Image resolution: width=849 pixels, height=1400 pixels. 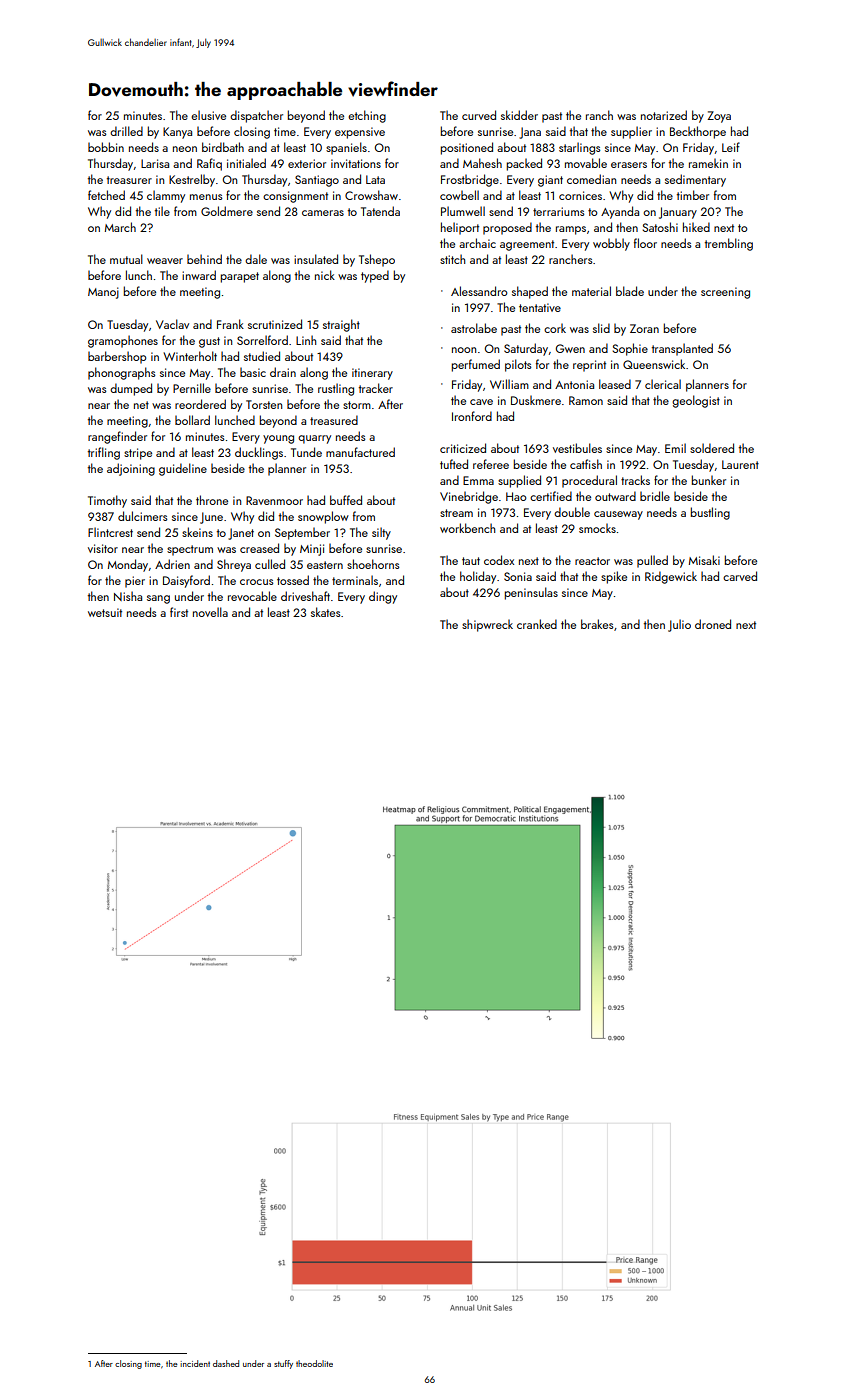 What do you see at coordinates (314, 1363) in the document?
I see `theodolite` at bounding box center [314, 1363].
